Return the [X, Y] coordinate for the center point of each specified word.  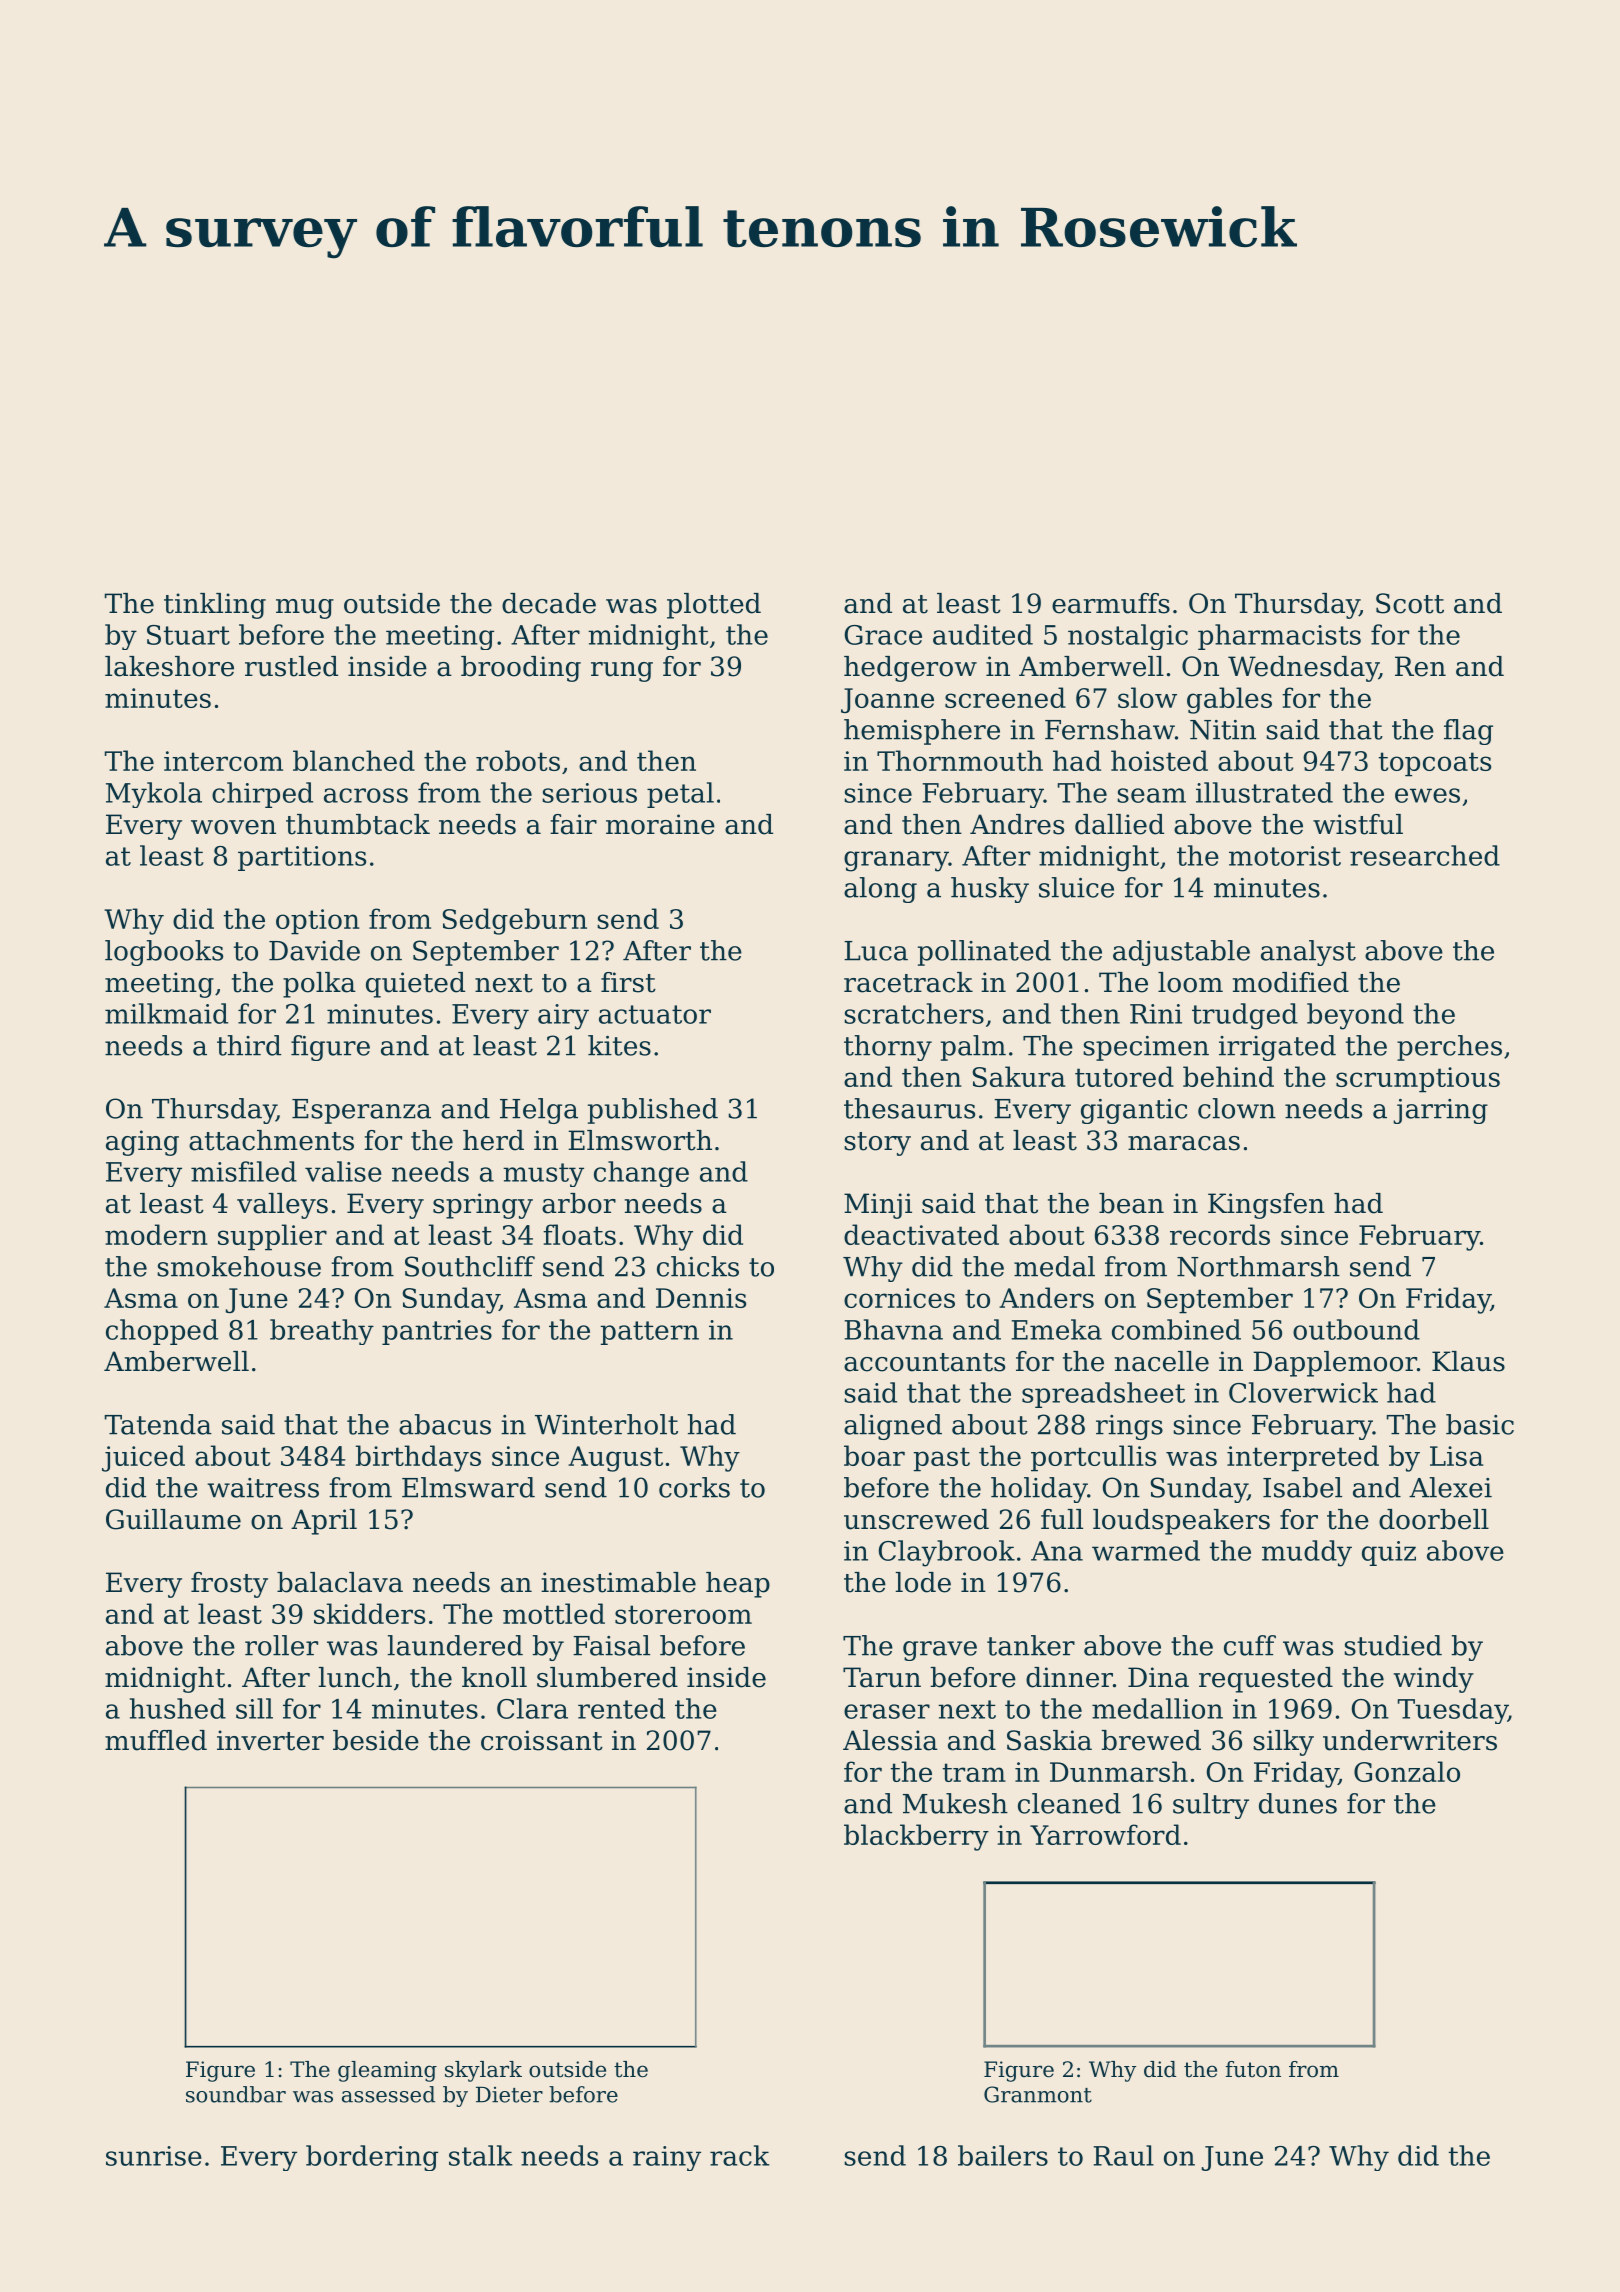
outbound [1356, 1329]
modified [1291, 982]
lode [923, 1582]
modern [156, 1234]
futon [1253, 2069]
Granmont [1038, 2094]
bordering [372, 2158]
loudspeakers [1181, 1522]
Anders [1046, 1297]
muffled [156, 1740]
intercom [223, 761]
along [880, 890]
